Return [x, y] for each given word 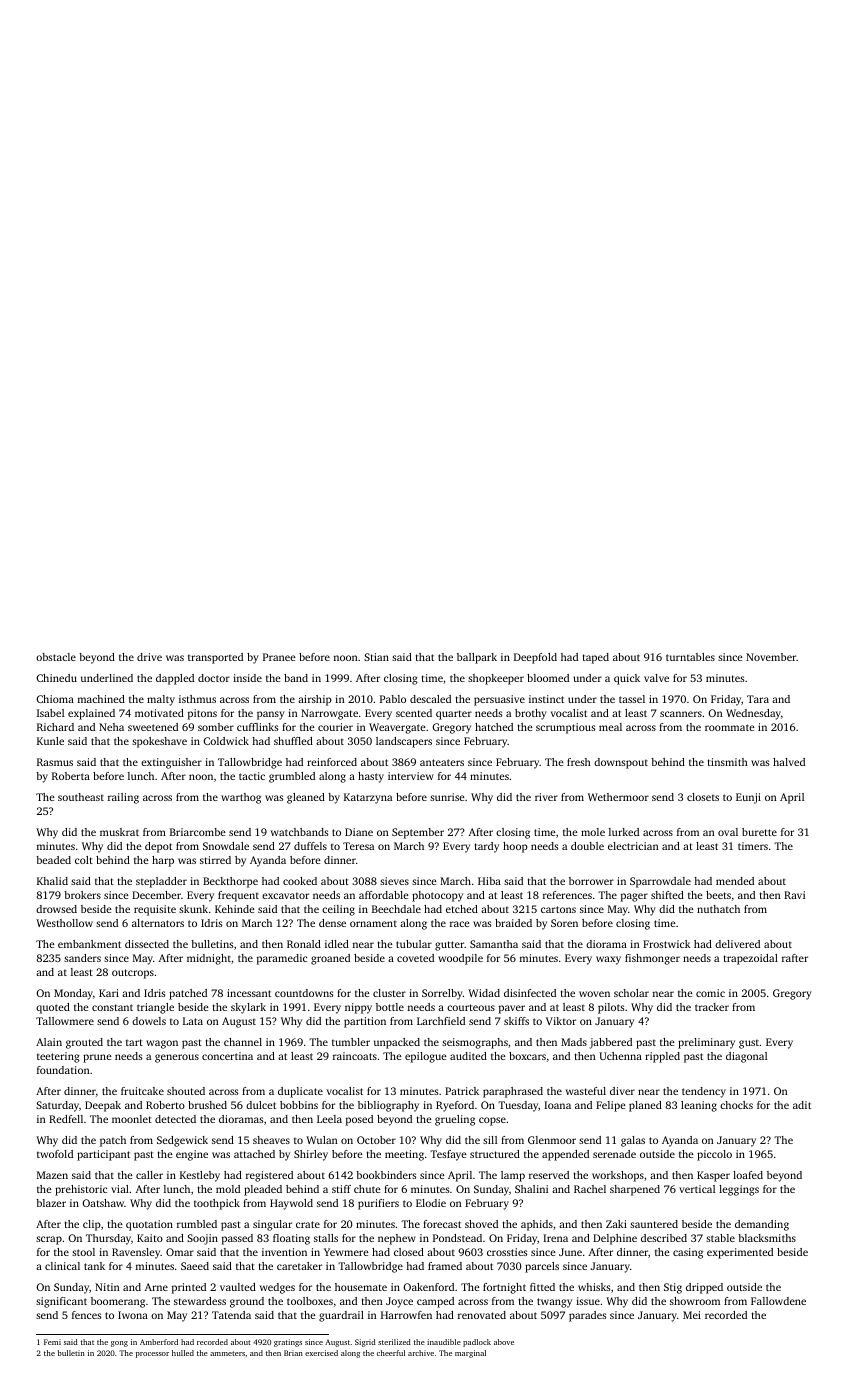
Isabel [50, 713]
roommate [730, 727]
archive [421, 1353]
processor [152, 1355]
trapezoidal [751, 959]
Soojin [202, 1239]
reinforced [332, 762]
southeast [81, 797]
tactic [252, 776]
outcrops [133, 974]
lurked [624, 832]
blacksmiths [767, 1238]
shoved [481, 1224]
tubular [414, 944]
